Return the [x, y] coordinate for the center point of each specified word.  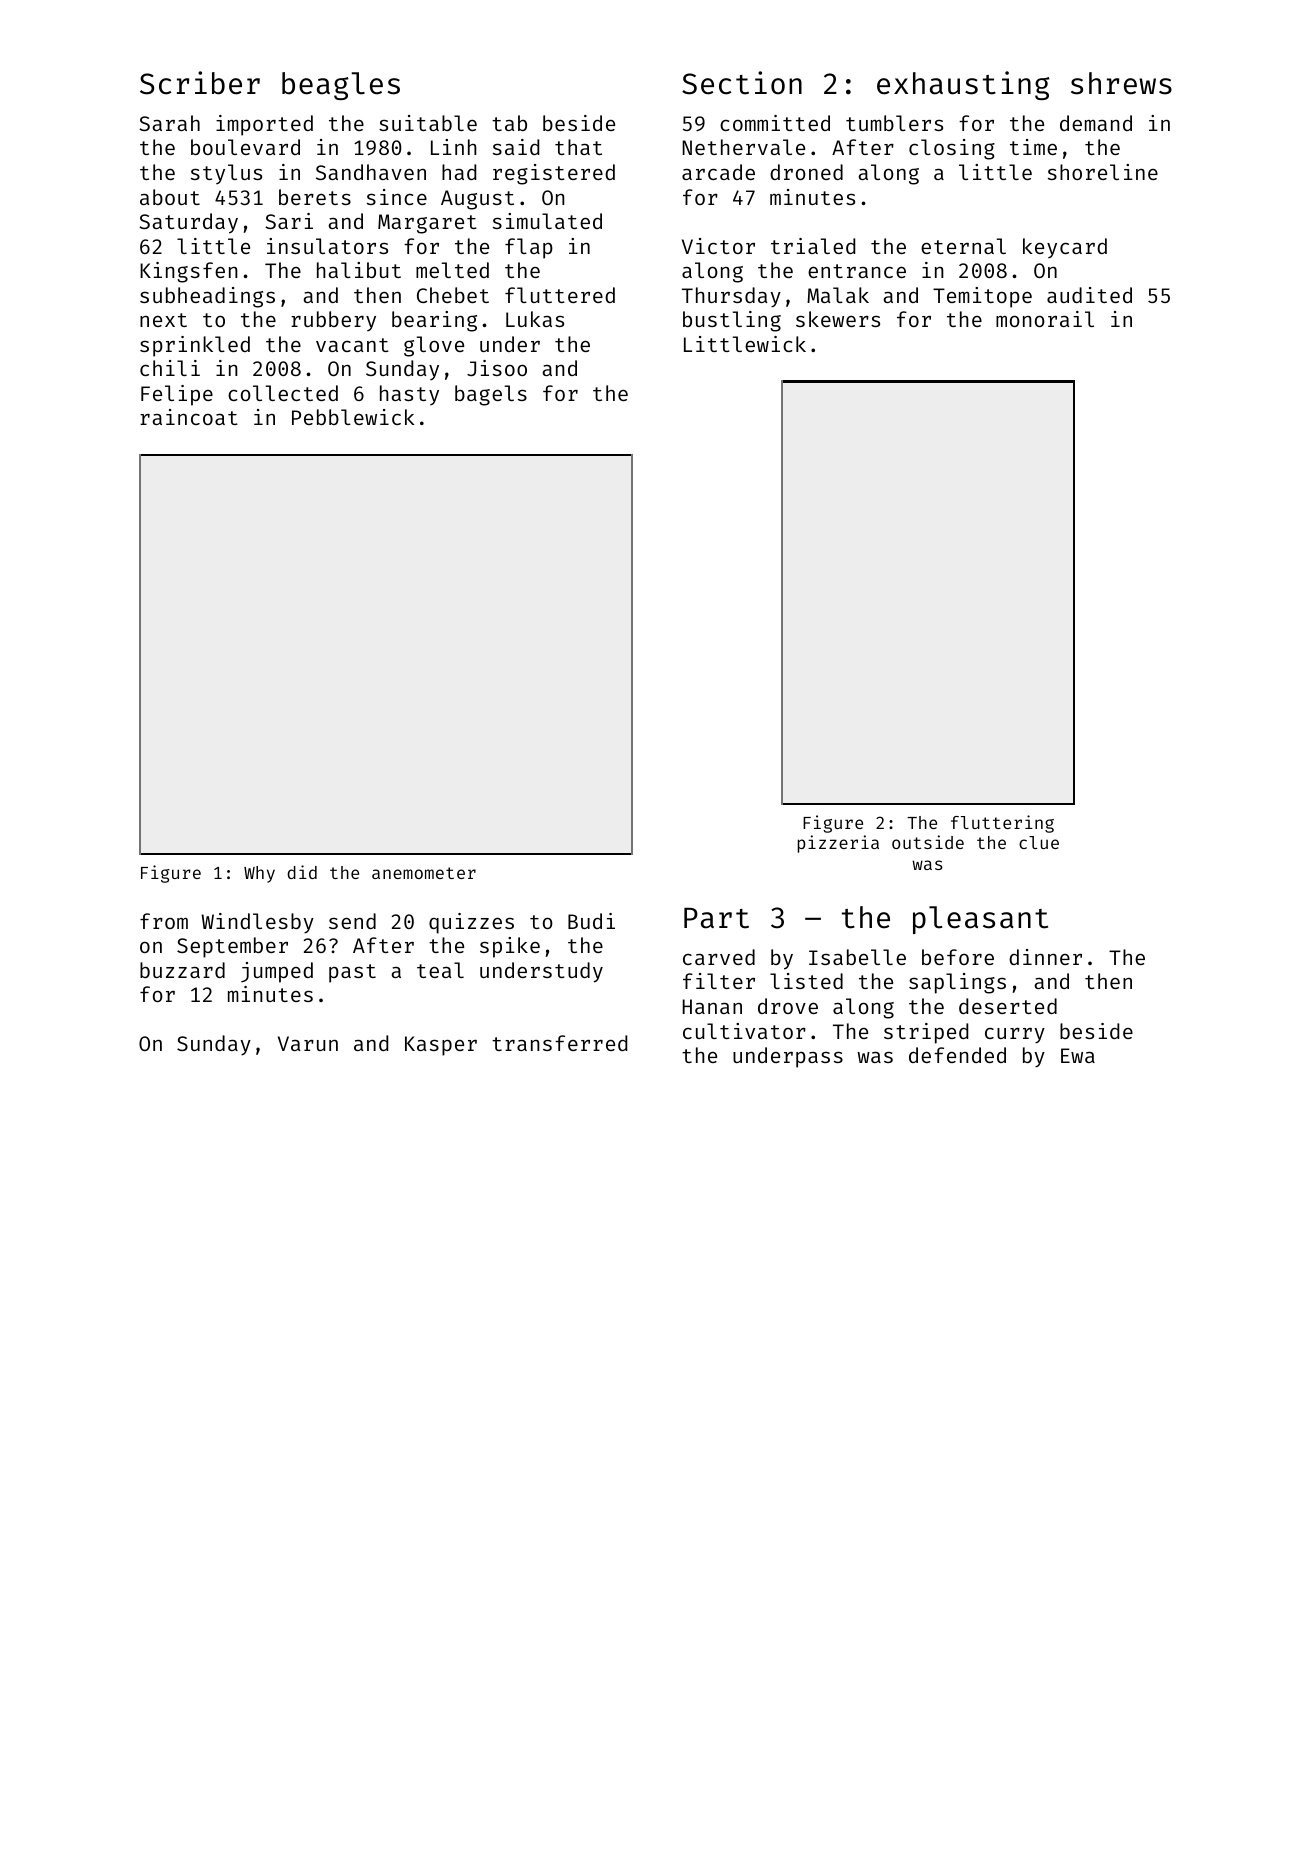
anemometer [424, 873]
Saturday [188, 223]
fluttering [1002, 824]
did [302, 872]
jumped [277, 972]
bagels [491, 395]
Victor [718, 246]
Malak [838, 295]
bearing [434, 321]
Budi [591, 921]
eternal [963, 246]
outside [928, 842]
